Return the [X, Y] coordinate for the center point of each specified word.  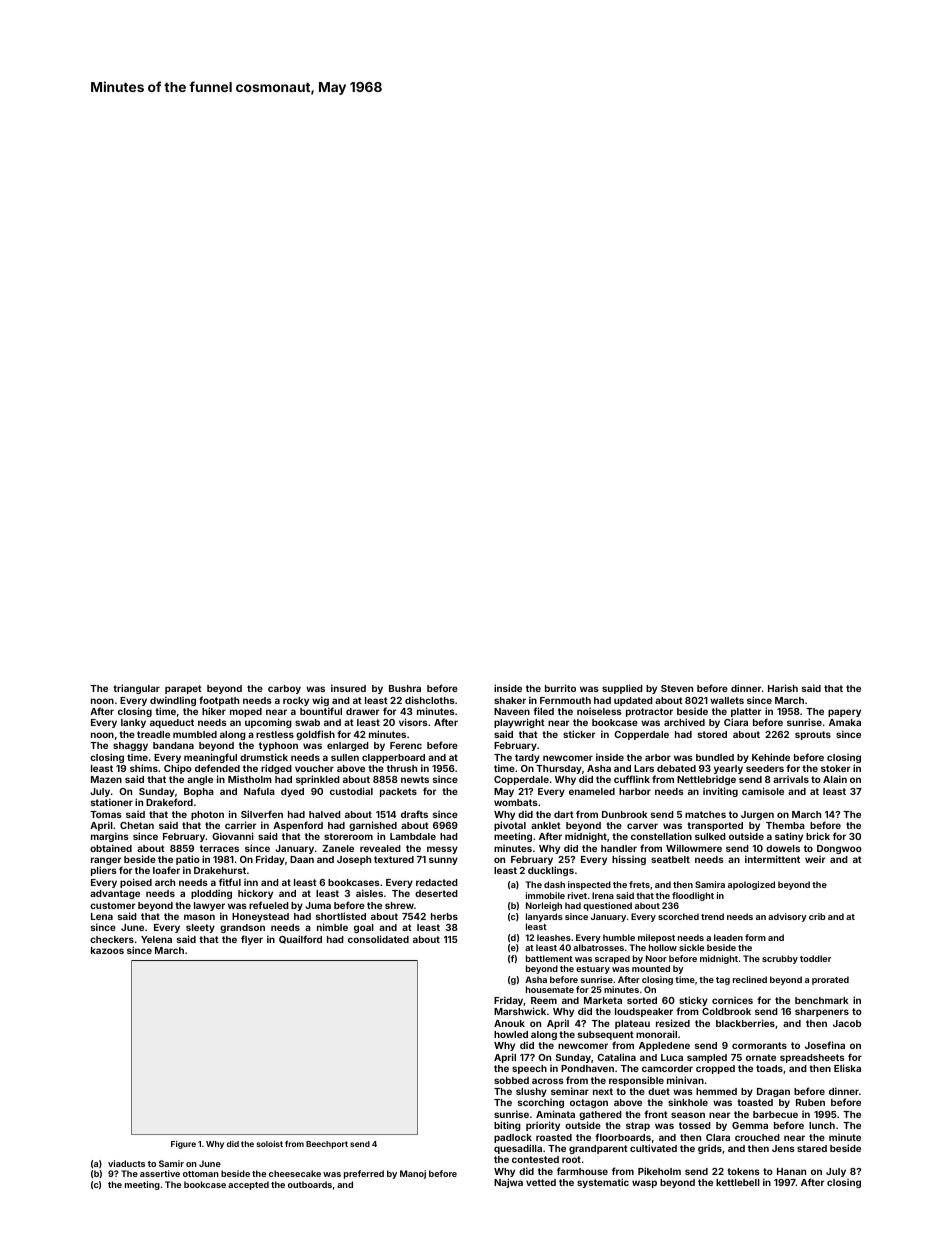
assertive [160, 1173]
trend [712, 916]
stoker [836, 768]
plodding [211, 894]
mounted [651, 968]
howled [511, 1034]
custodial [351, 791]
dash [554, 884]
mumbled [195, 734]
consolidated [378, 939]
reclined [750, 979]
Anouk [509, 1023]
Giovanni [233, 836]
